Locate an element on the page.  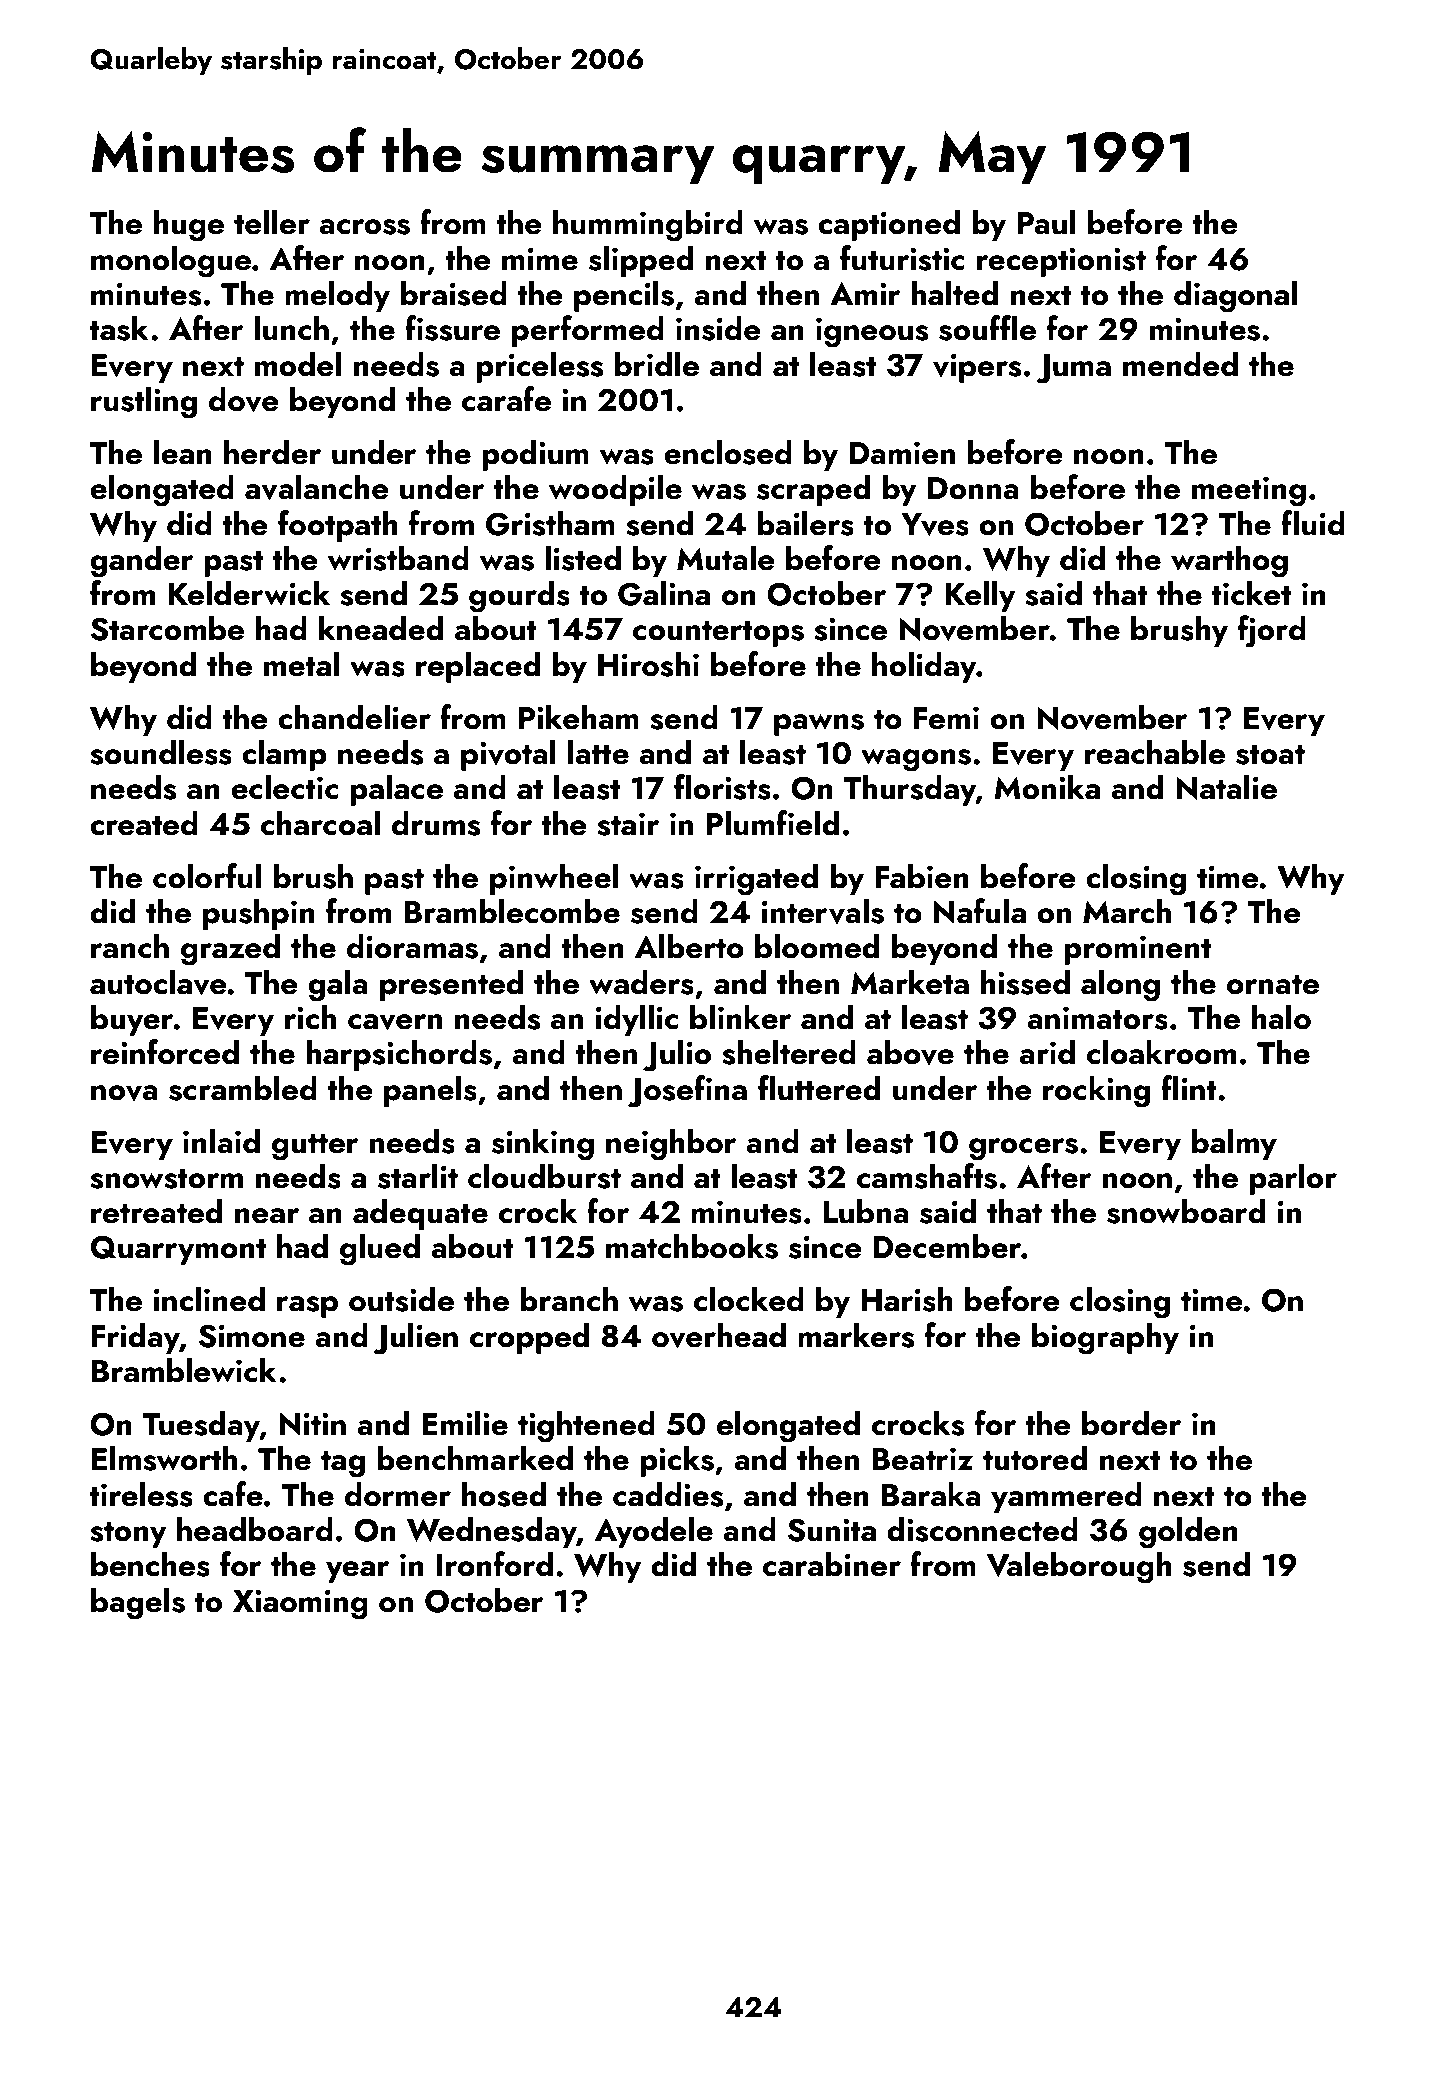
across is located at coordinates (364, 227).
